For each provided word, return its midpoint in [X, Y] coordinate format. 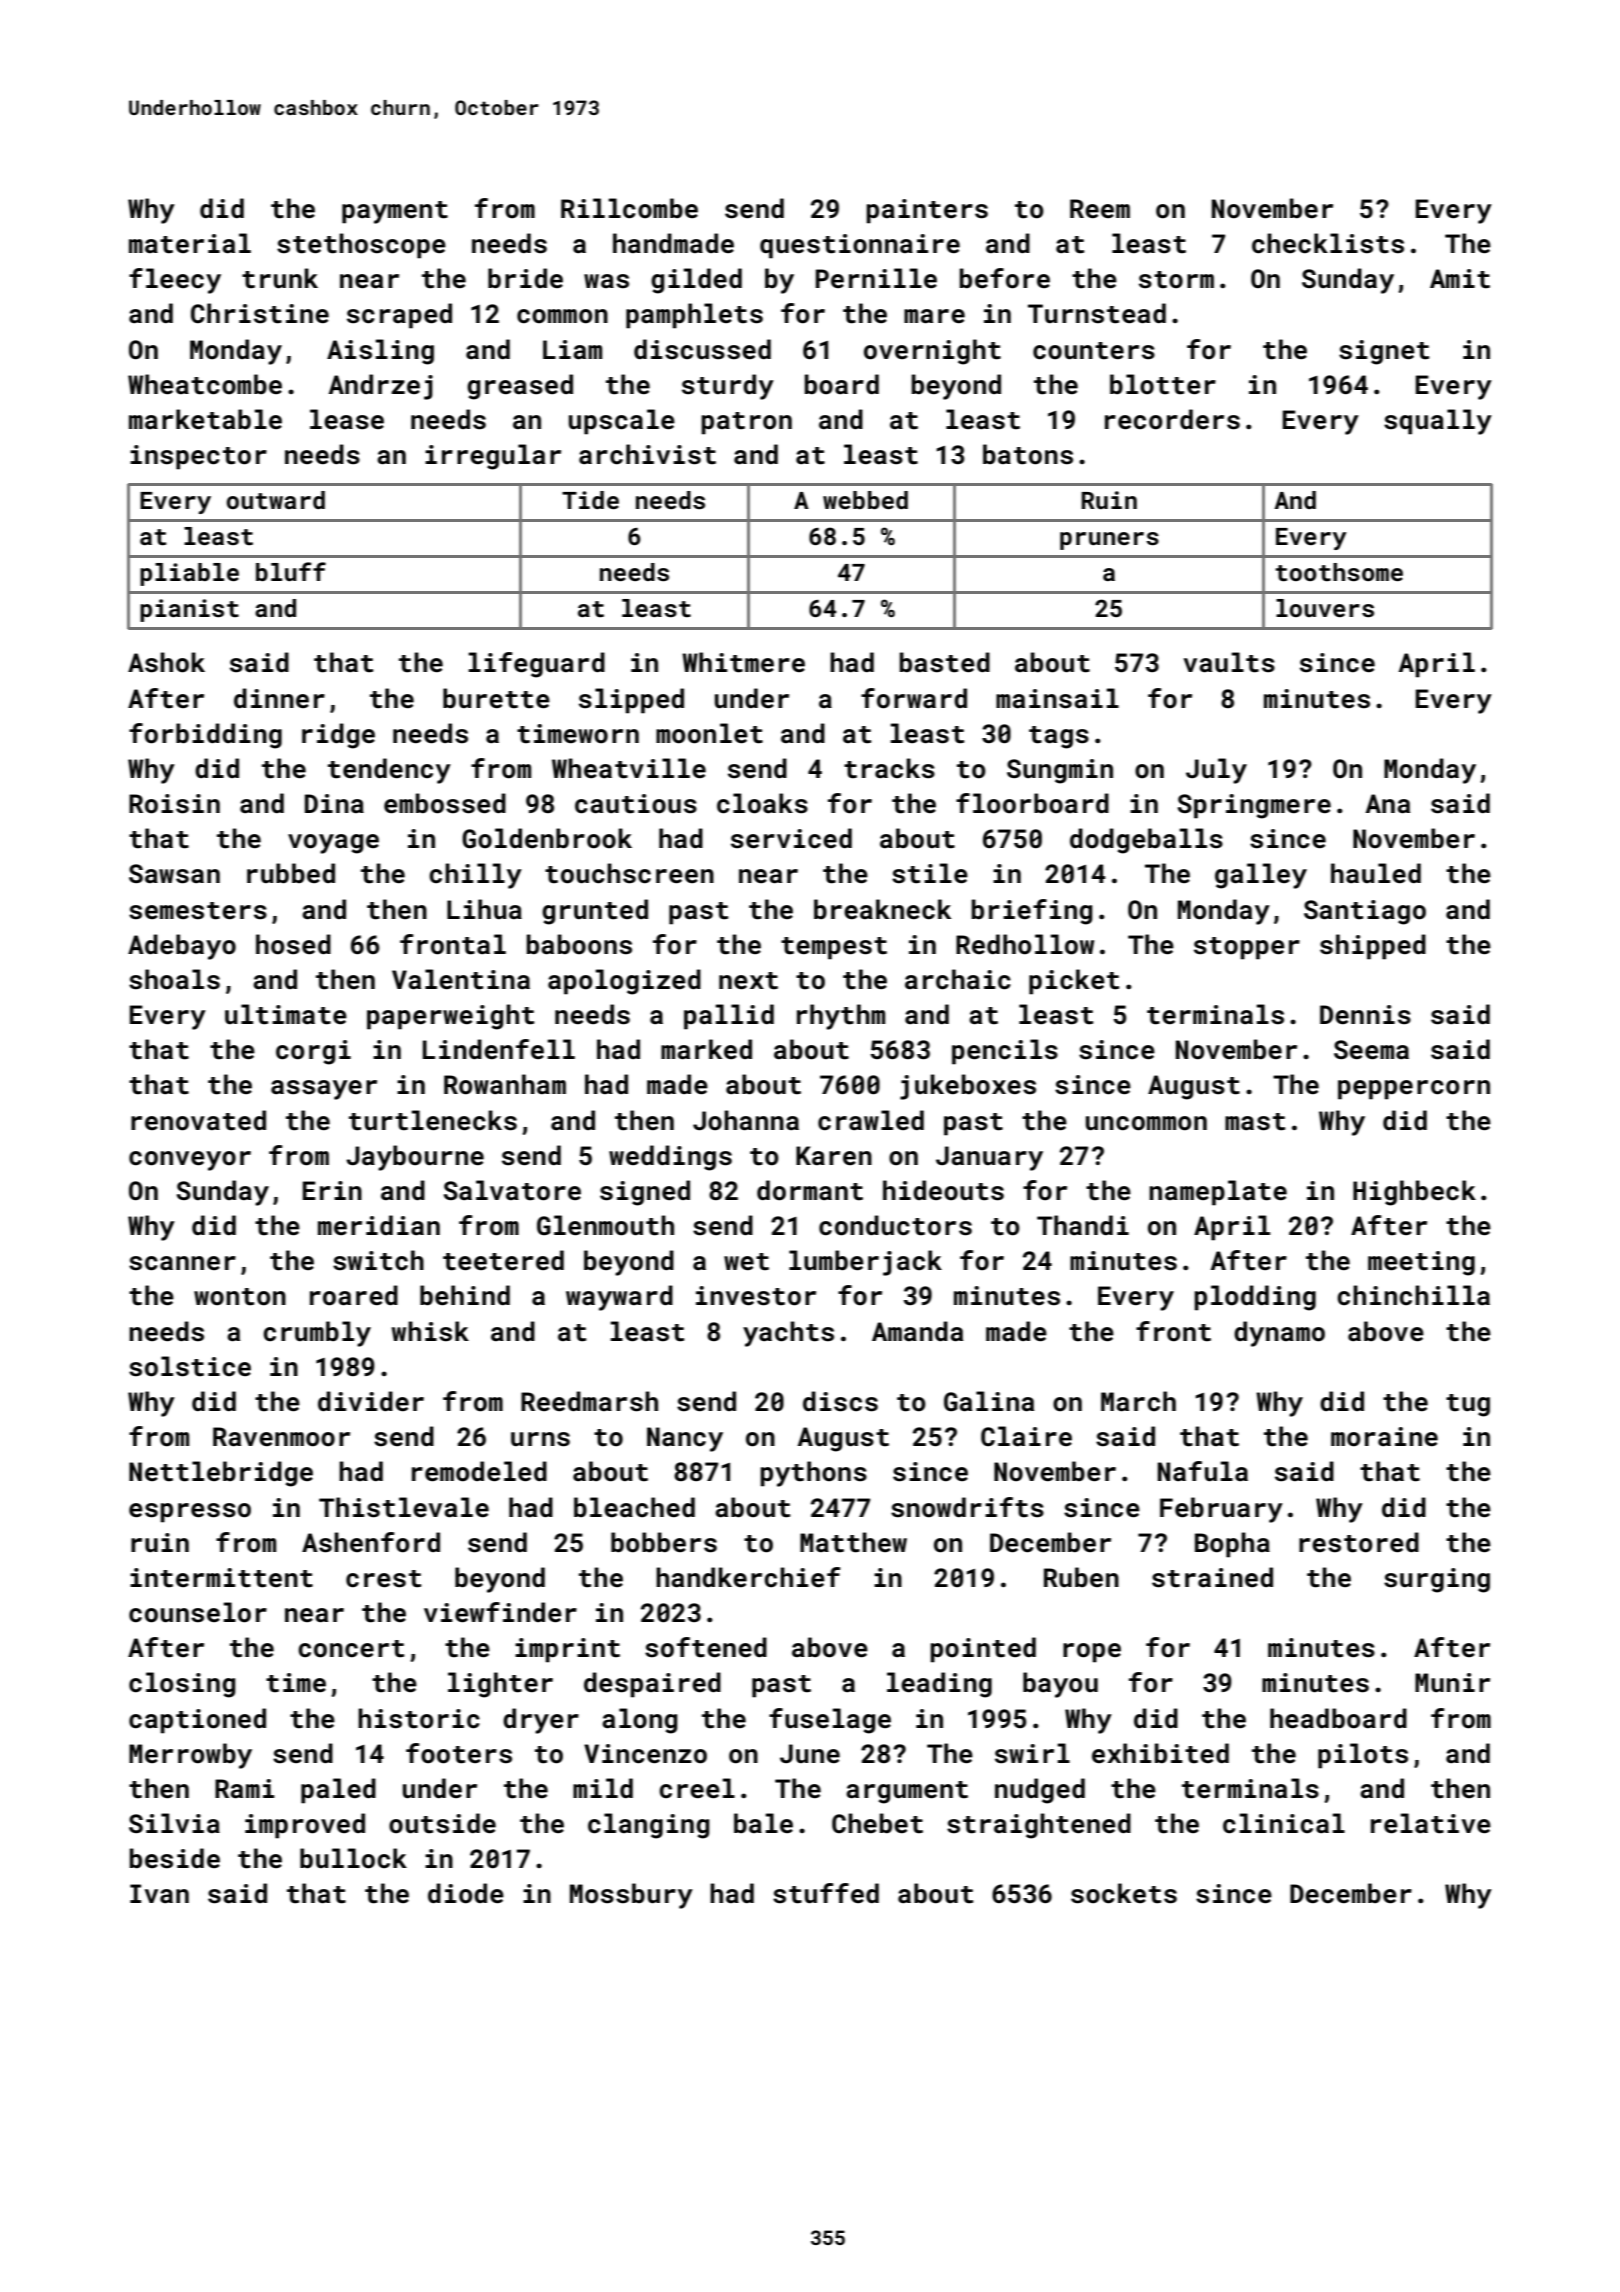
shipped [1373, 947]
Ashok [166, 662]
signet [1384, 352]
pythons [813, 1474]
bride [525, 278]
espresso [190, 1513]
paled [338, 1791]
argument [907, 1792]
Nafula [1203, 1471]
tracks [889, 768]
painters [927, 211]
